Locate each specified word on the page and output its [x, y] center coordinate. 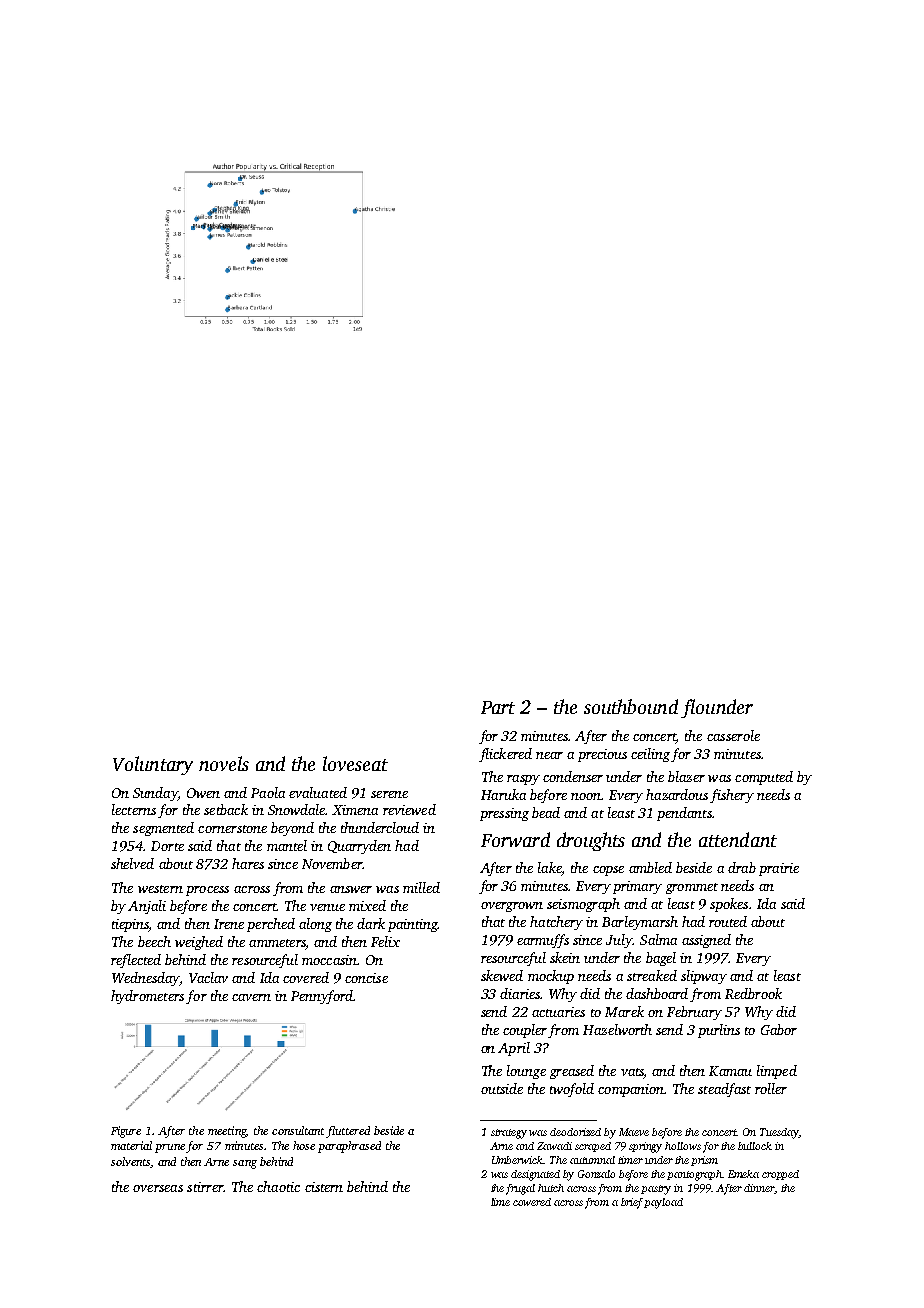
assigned [706, 941]
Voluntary [153, 765]
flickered [505, 755]
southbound [631, 706]
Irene [229, 924]
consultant [298, 1130]
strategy [509, 1134]
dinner [759, 1188]
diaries [520, 993]
